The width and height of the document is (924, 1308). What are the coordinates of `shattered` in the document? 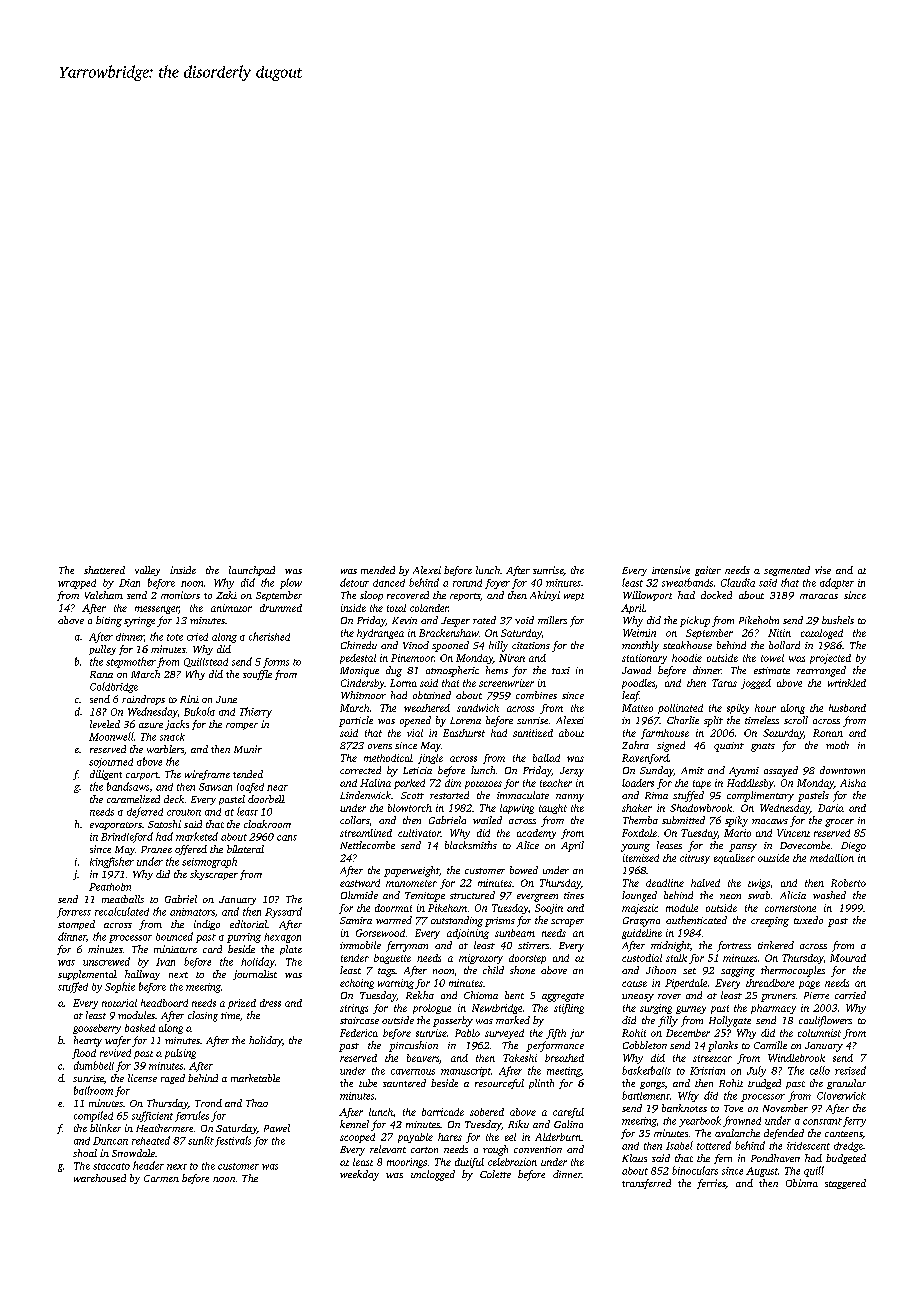 It's located at (104, 570).
